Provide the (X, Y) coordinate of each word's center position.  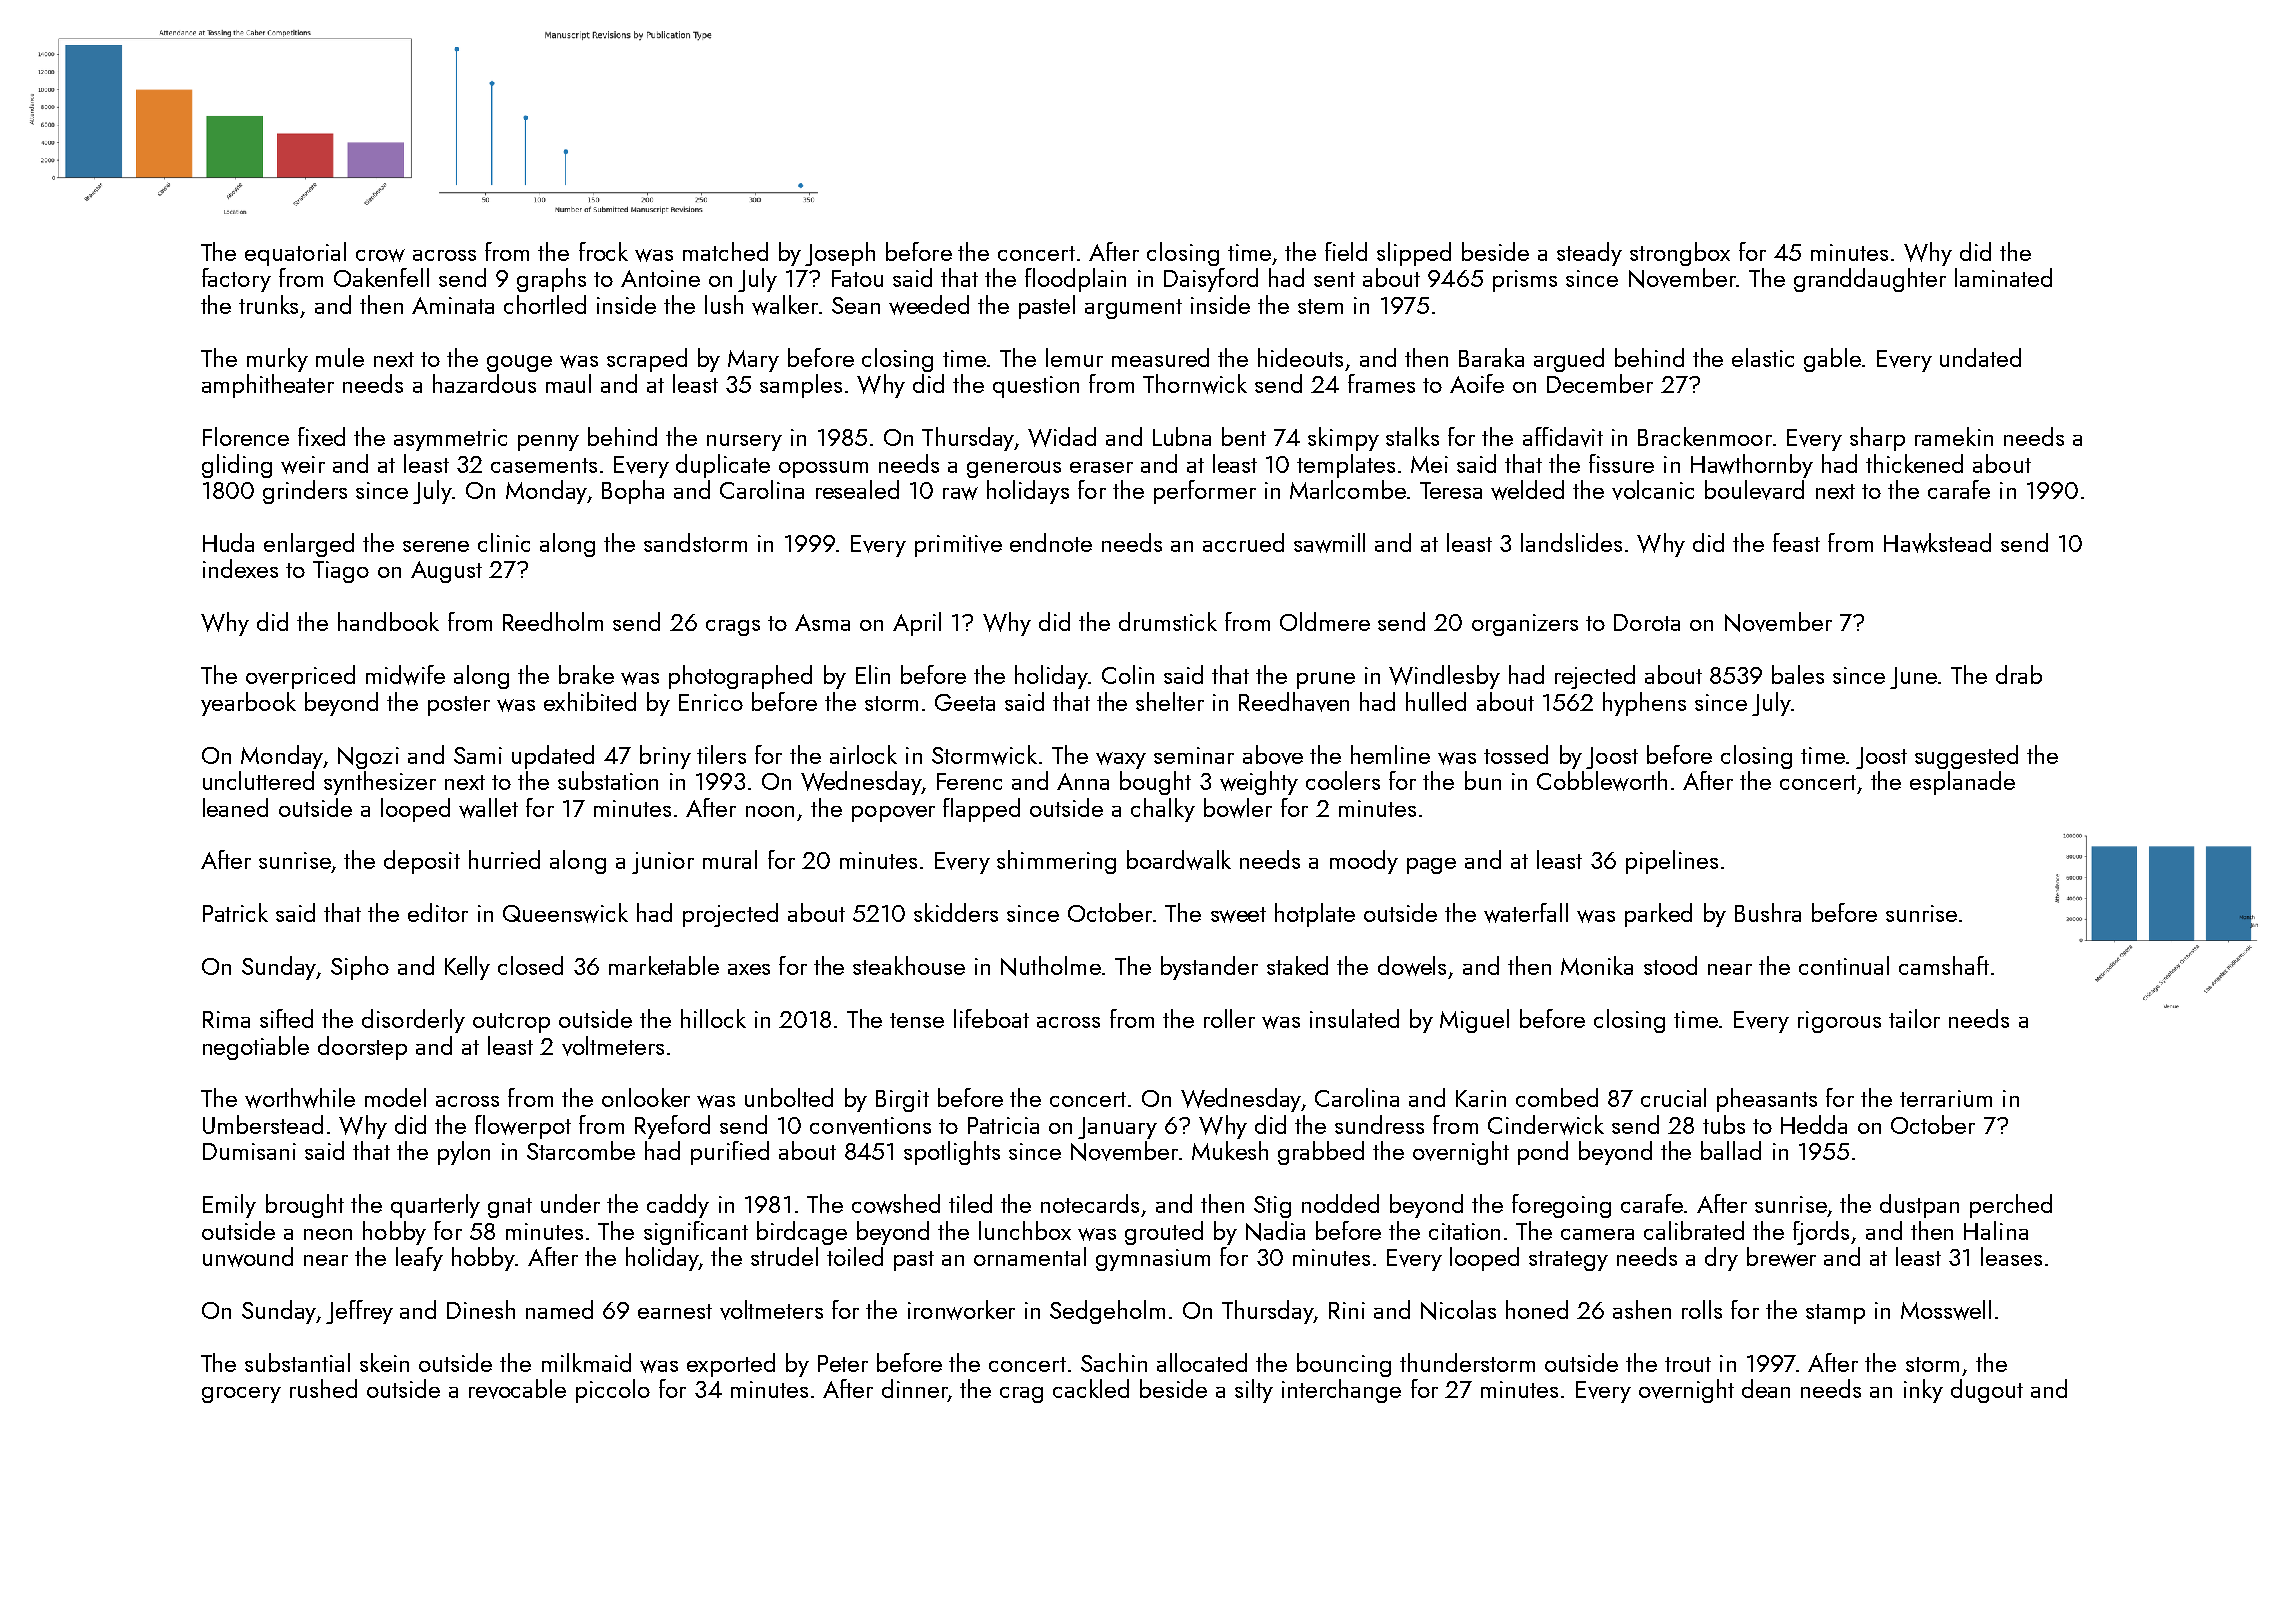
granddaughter (1870, 280)
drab (2019, 674)
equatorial (295, 254)
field (1346, 251)
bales (1798, 674)
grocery (241, 1395)
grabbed (1321, 1153)
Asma (822, 622)
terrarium (1946, 1098)
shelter (1170, 701)
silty (1254, 1391)
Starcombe (581, 1150)
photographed (740, 677)
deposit (422, 862)
